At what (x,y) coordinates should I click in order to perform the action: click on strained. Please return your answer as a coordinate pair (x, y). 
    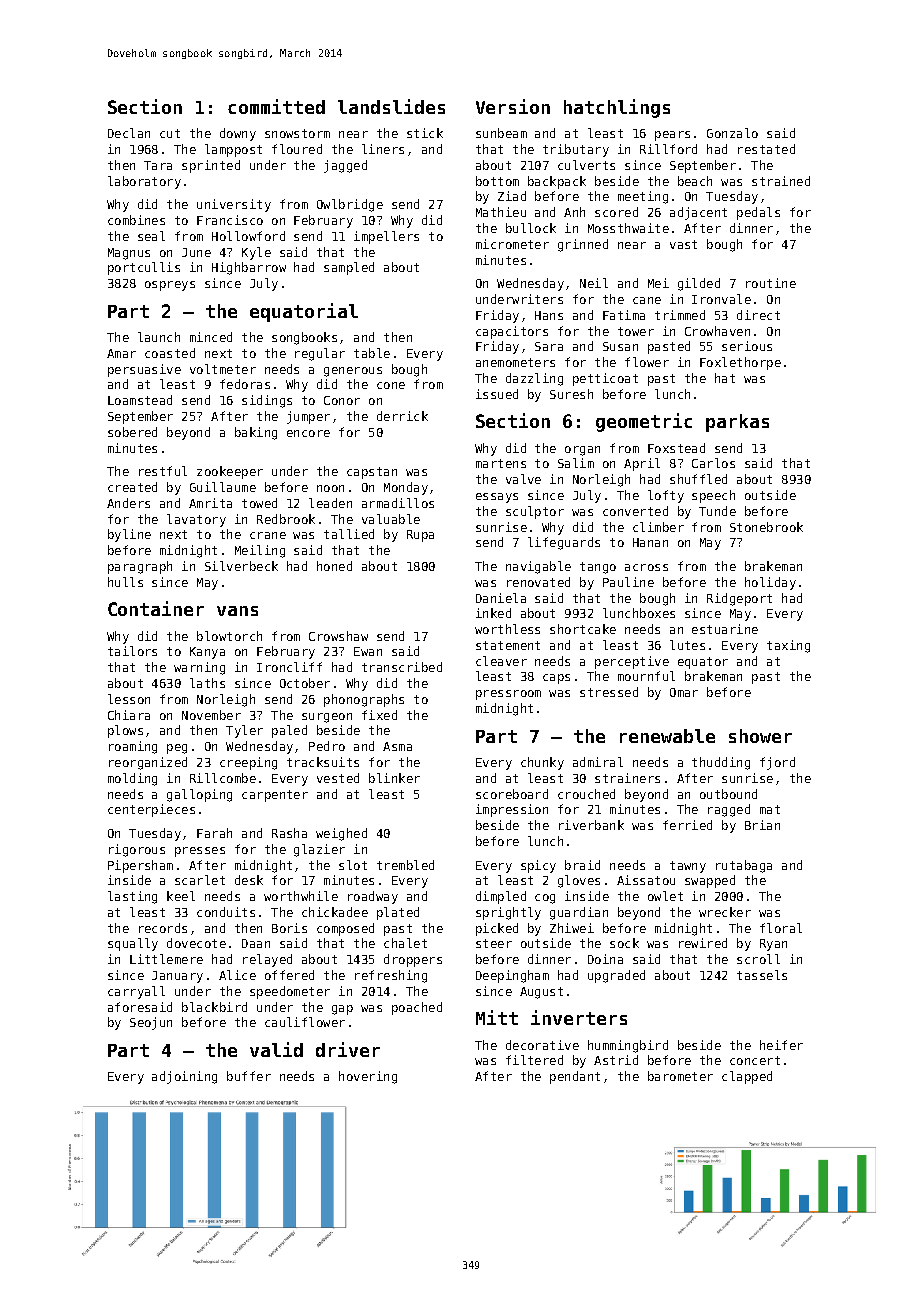
    Looking at the image, I should click on (781, 181).
